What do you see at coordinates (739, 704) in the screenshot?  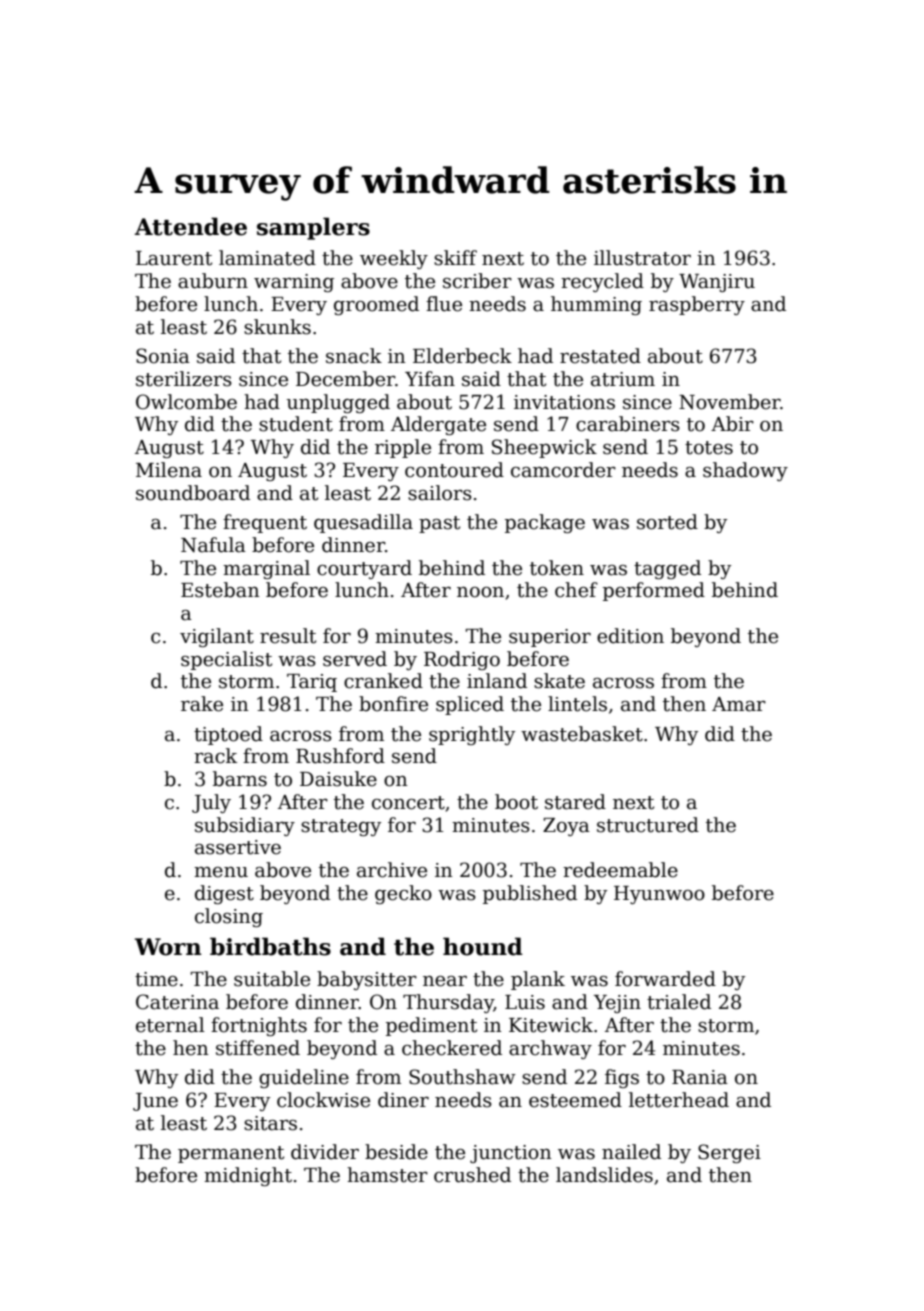 I see `Amar` at bounding box center [739, 704].
